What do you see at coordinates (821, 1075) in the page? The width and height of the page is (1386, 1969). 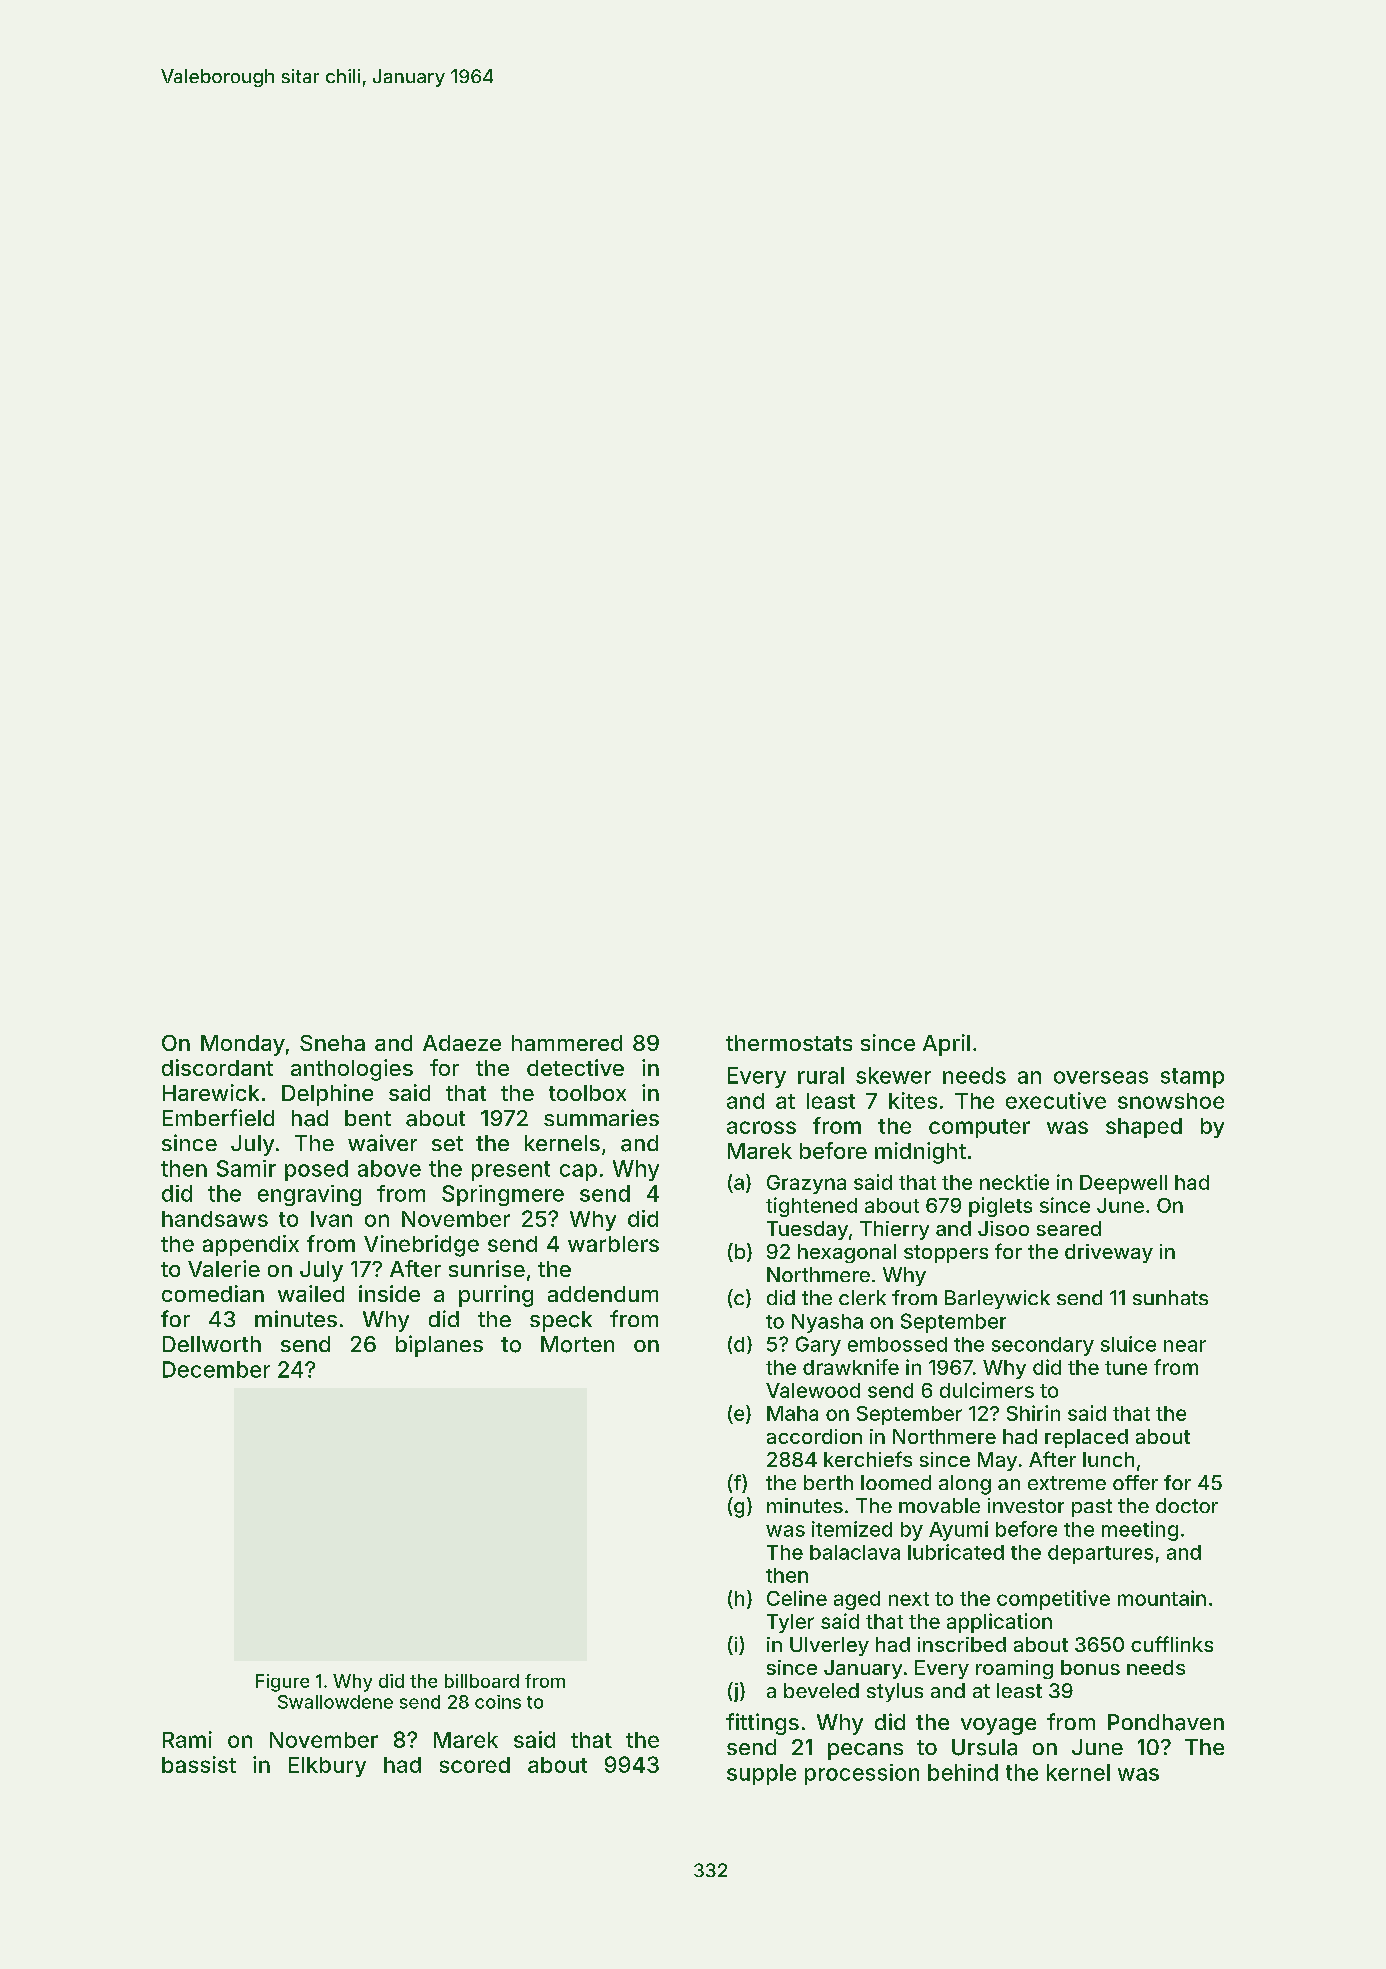 I see `rural` at bounding box center [821, 1075].
